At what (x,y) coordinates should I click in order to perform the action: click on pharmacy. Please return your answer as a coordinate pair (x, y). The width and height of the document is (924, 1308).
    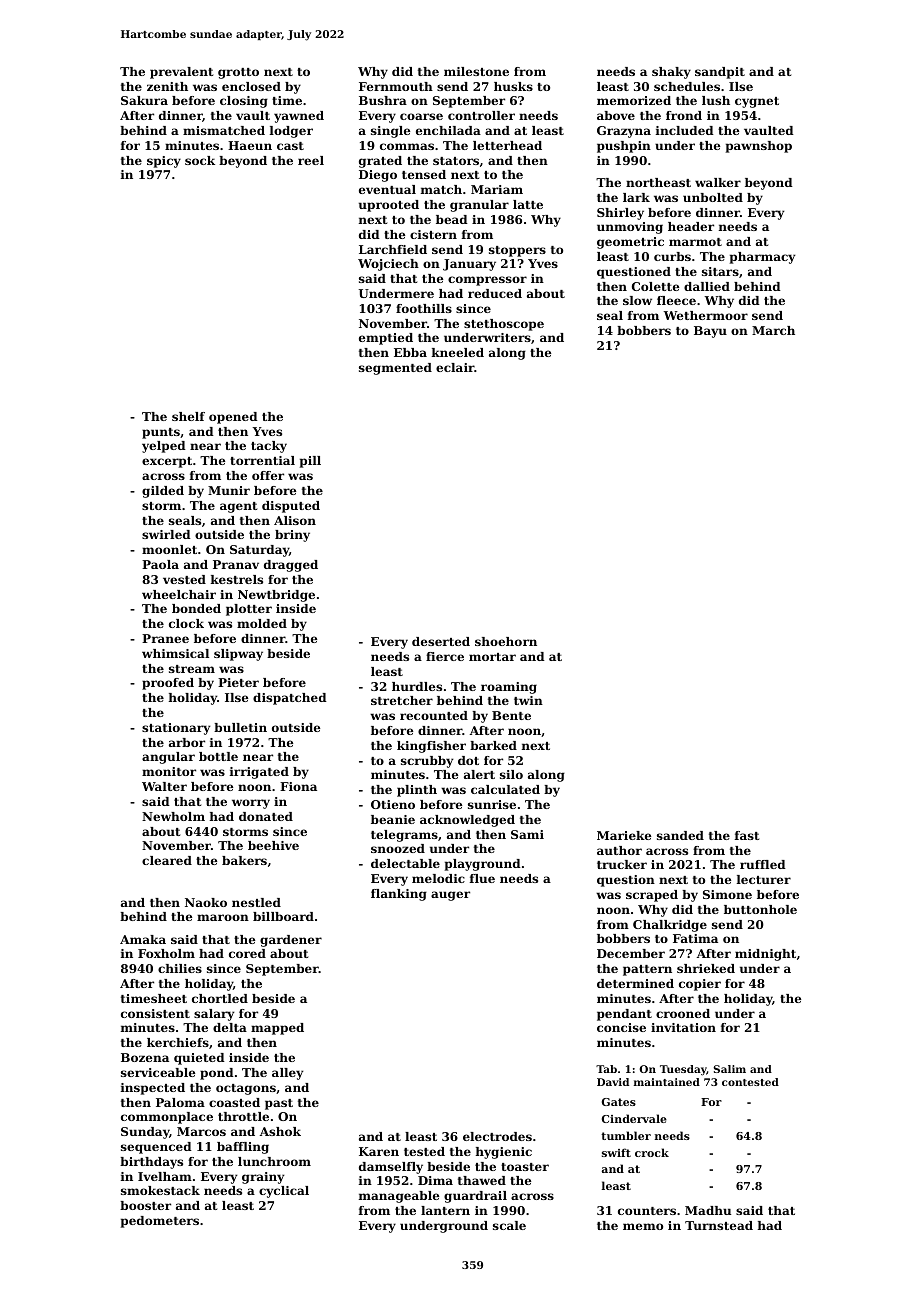
    Looking at the image, I should click on (762, 258).
